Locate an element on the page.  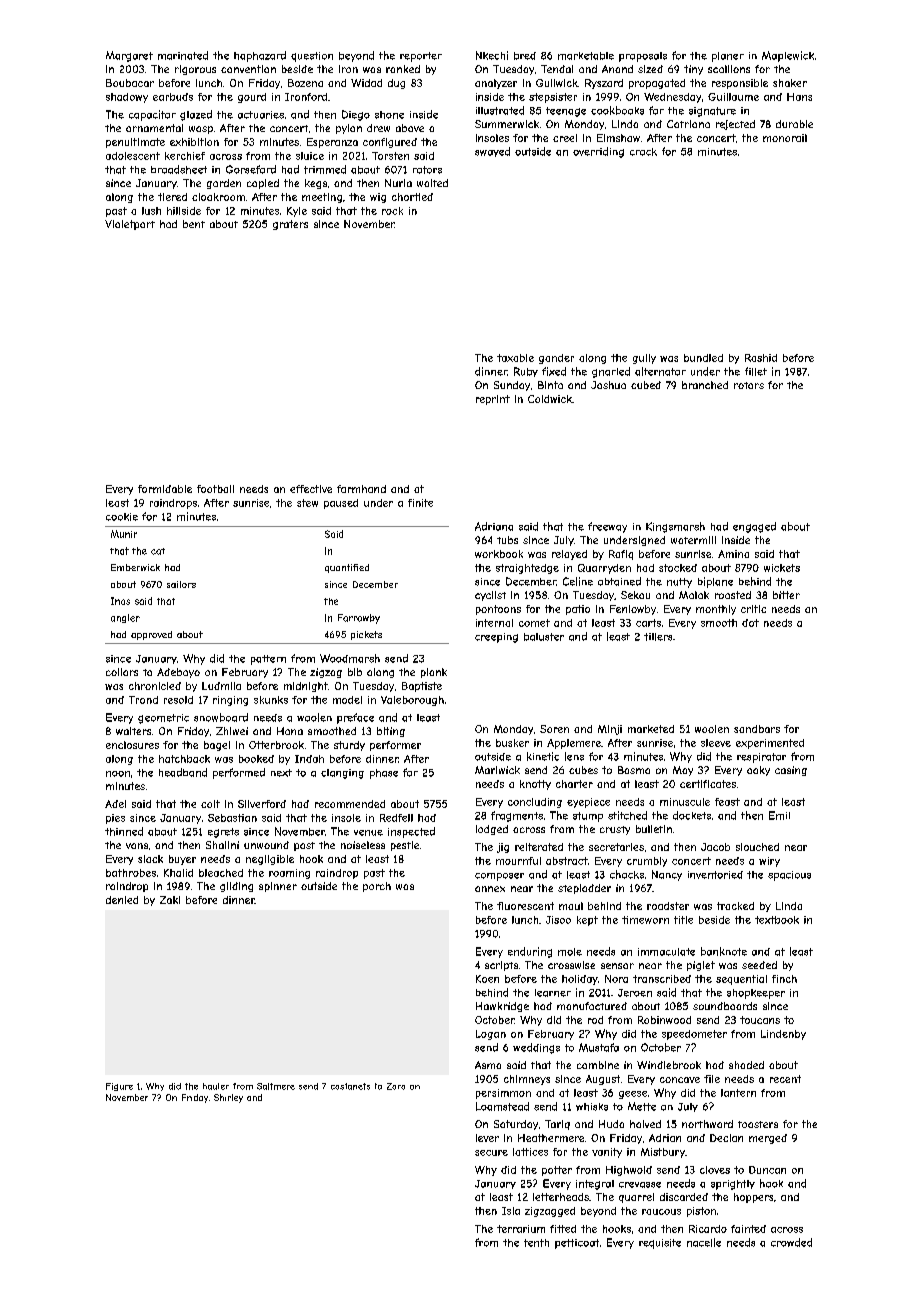
Sekou is located at coordinates (635, 595).
